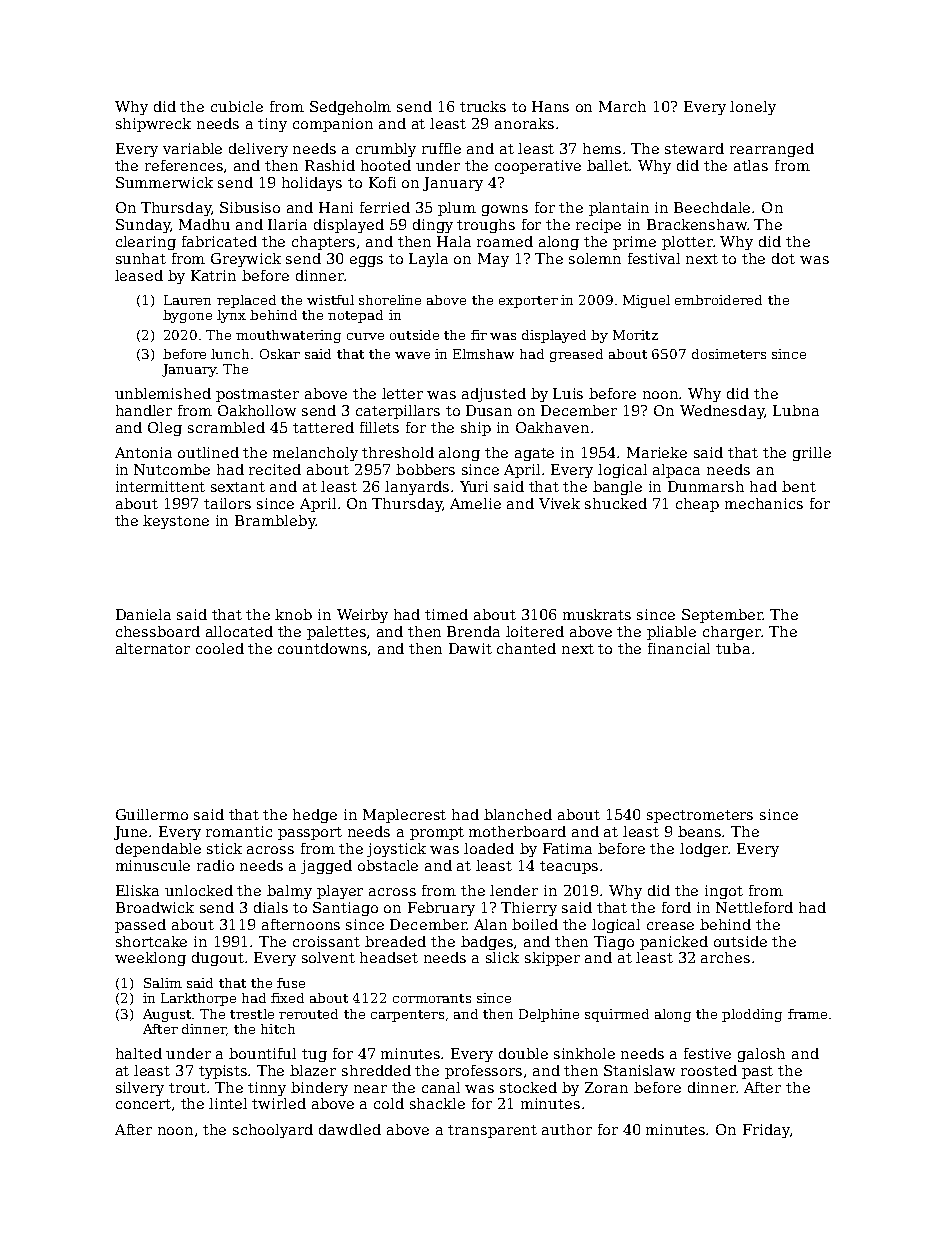 The image size is (952, 1233). I want to click on rearranged, so click(772, 150).
